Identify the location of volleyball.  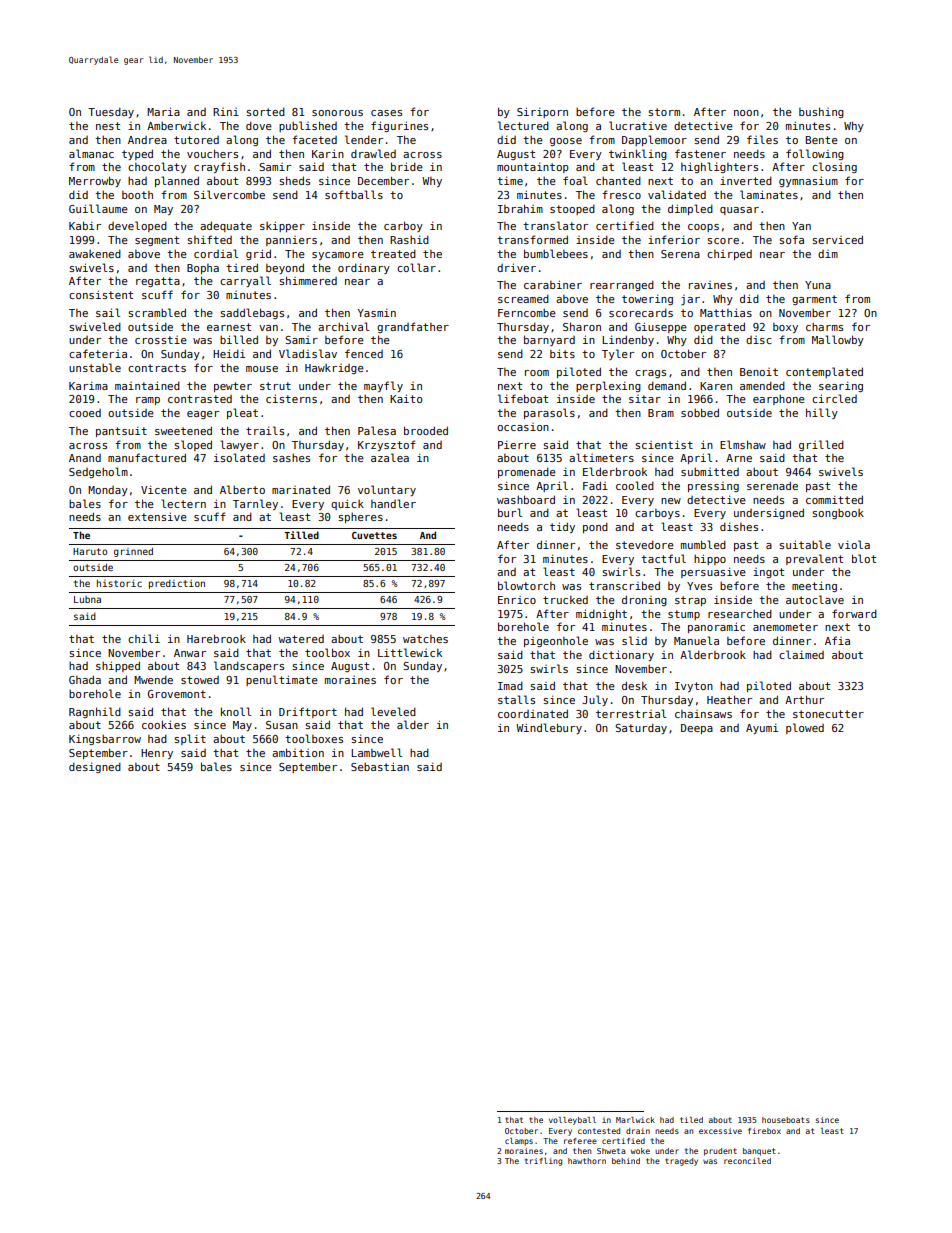
(572, 1121).
